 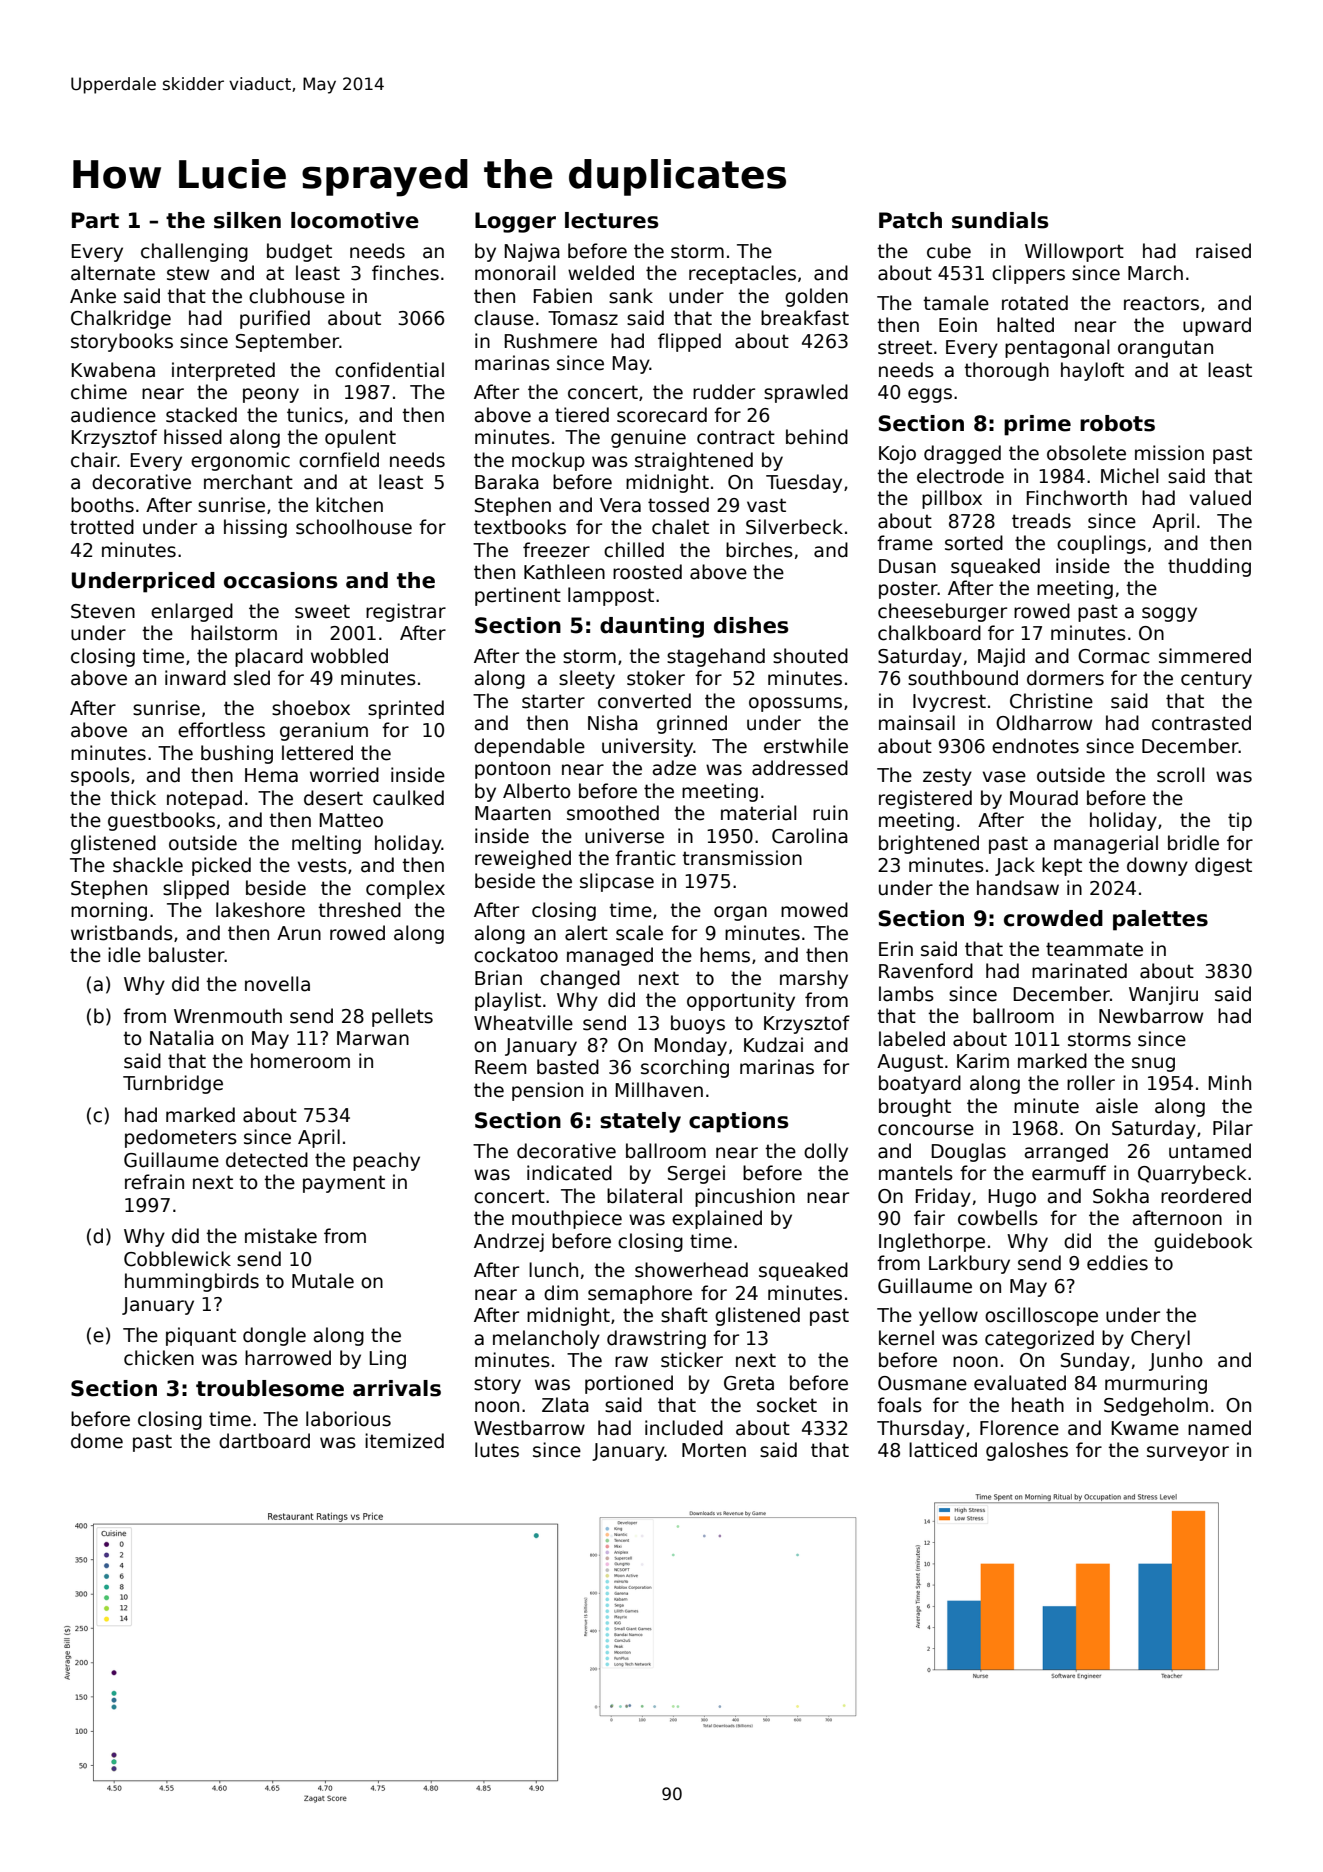 What do you see at coordinates (500, 1067) in the document?
I see `Reem` at bounding box center [500, 1067].
